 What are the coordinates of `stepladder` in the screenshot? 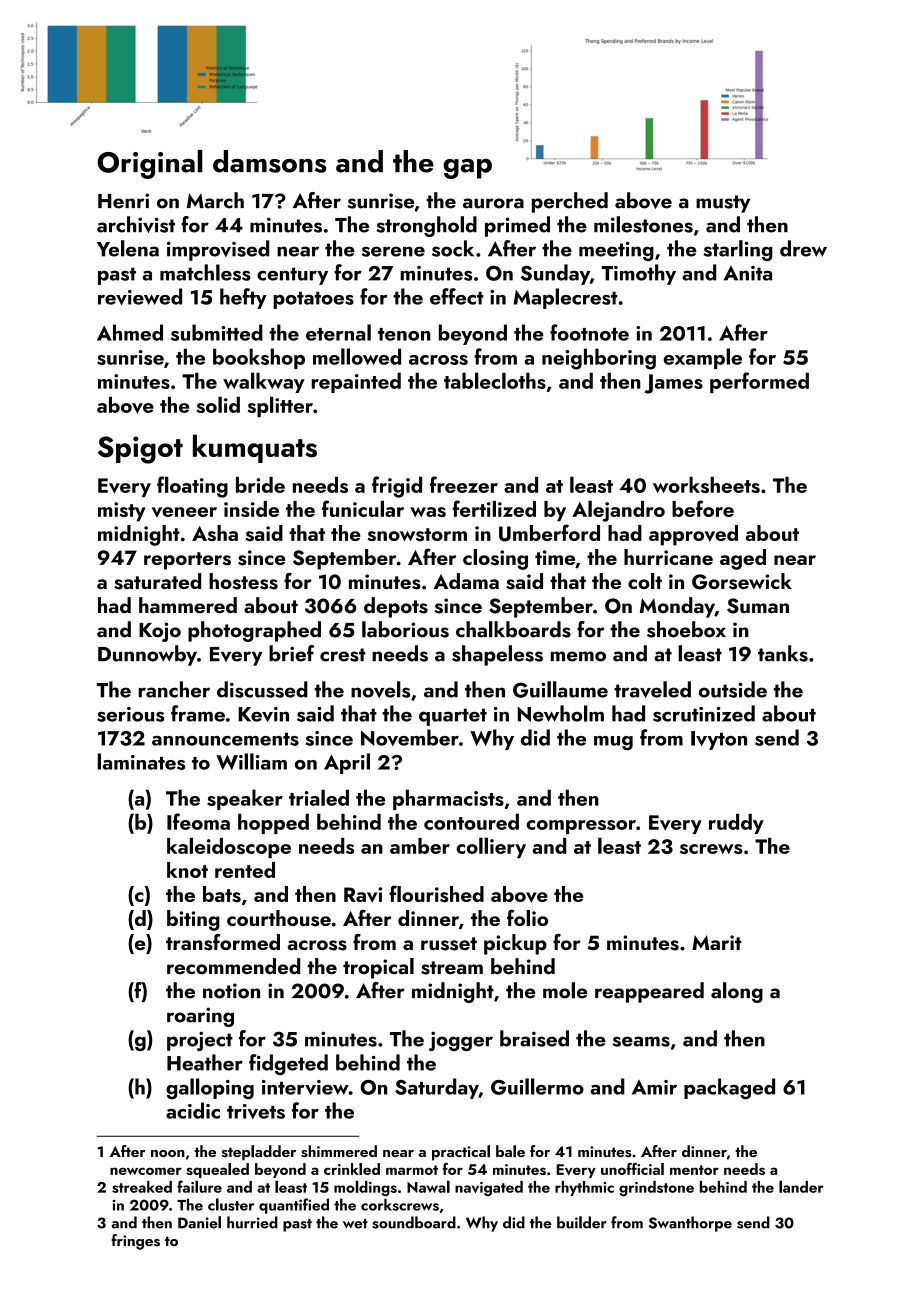 It's located at (259, 1153).
